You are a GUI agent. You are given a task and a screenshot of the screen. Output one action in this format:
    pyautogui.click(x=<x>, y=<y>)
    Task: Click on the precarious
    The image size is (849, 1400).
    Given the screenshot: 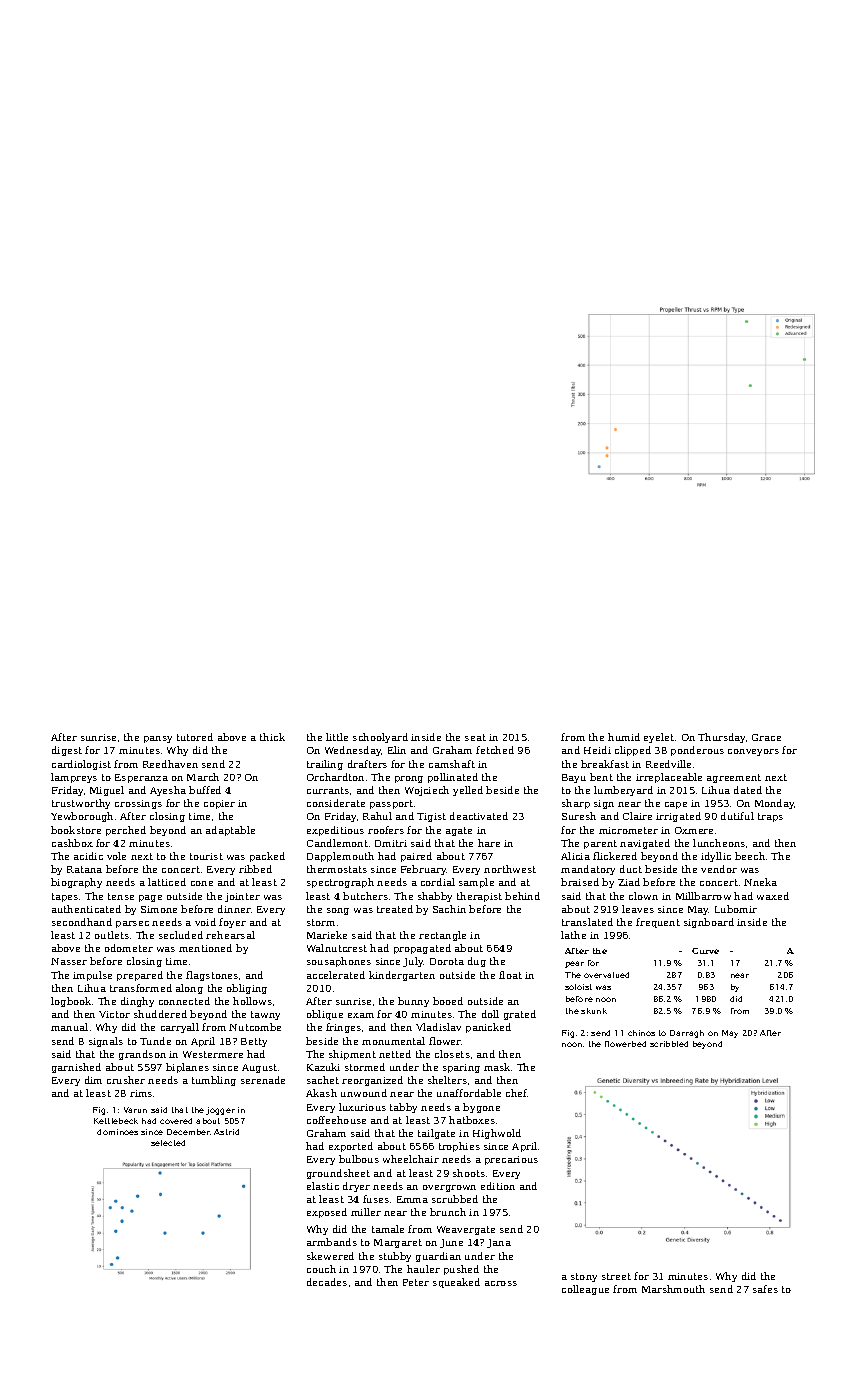 What is the action you would take?
    pyautogui.click(x=511, y=1160)
